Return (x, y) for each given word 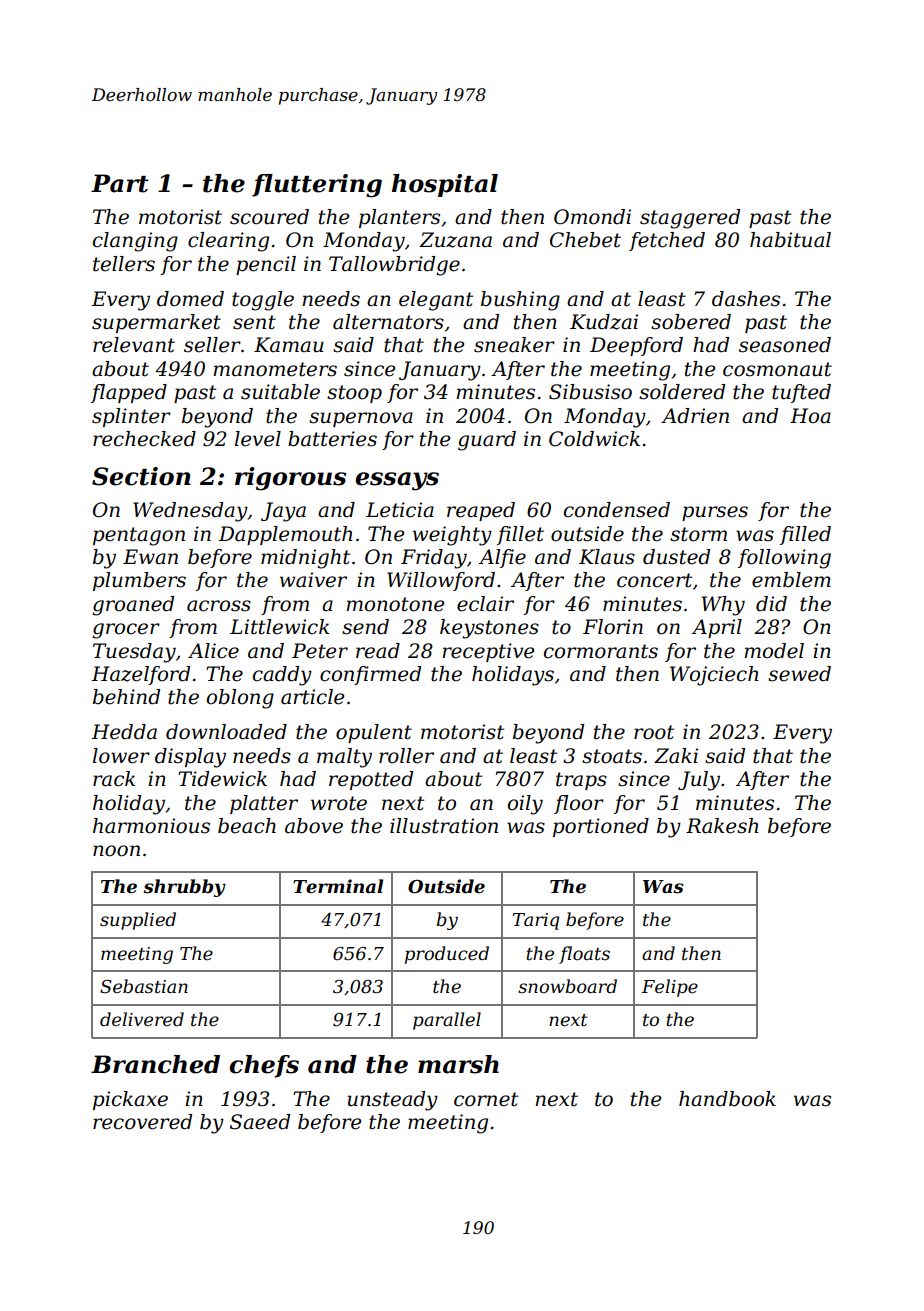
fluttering (317, 186)
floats (584, 955)
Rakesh (722, 826)
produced (447, 955)
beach (247, 826)
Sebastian (144, 986)
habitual (790, 240)
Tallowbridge (394, 266)
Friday (434, 559)
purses (715, 513)
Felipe (670, 988)
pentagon (139, 536)
